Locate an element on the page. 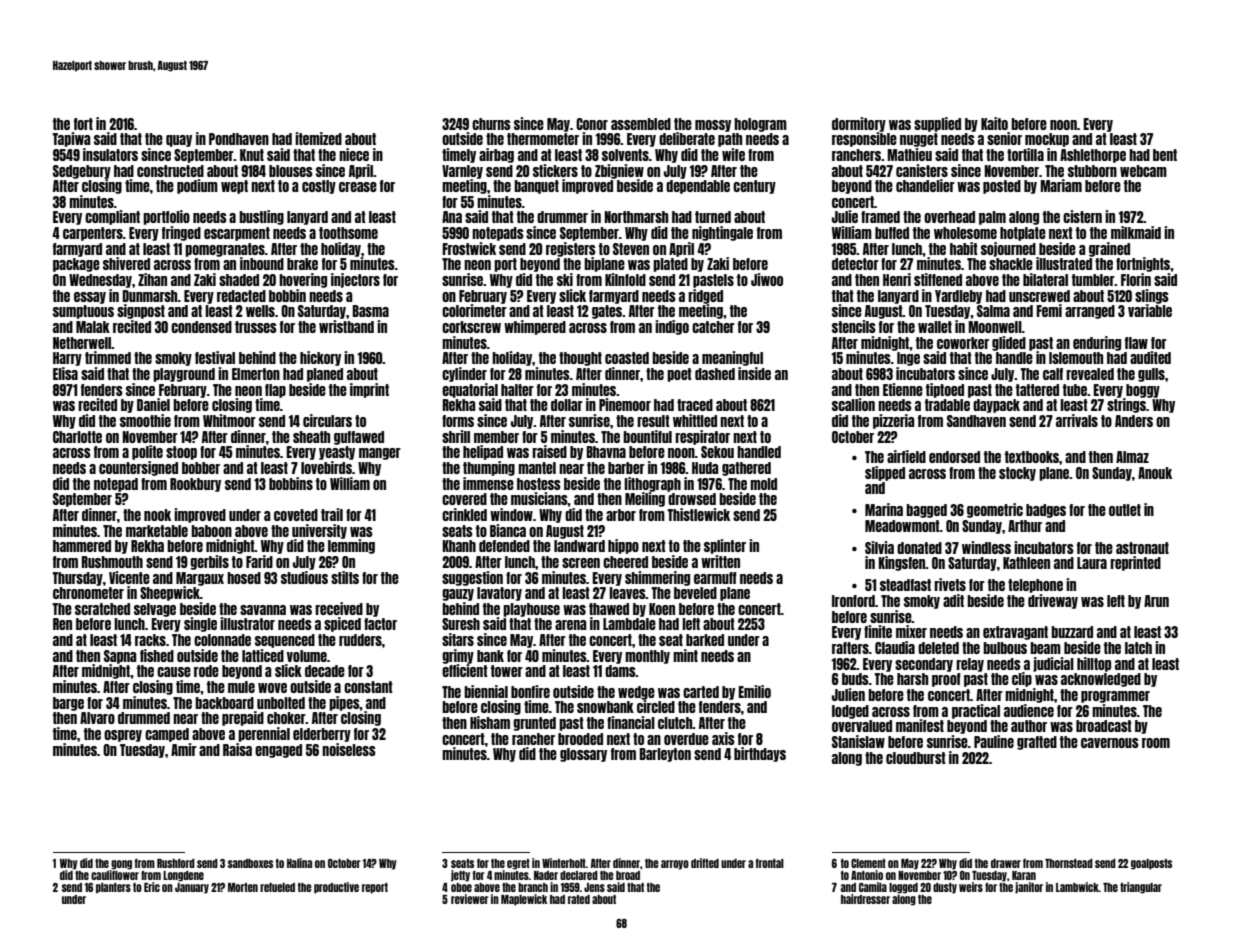 The image size is (1233, 952). astronaut is located at coordinates (1142, 548).
